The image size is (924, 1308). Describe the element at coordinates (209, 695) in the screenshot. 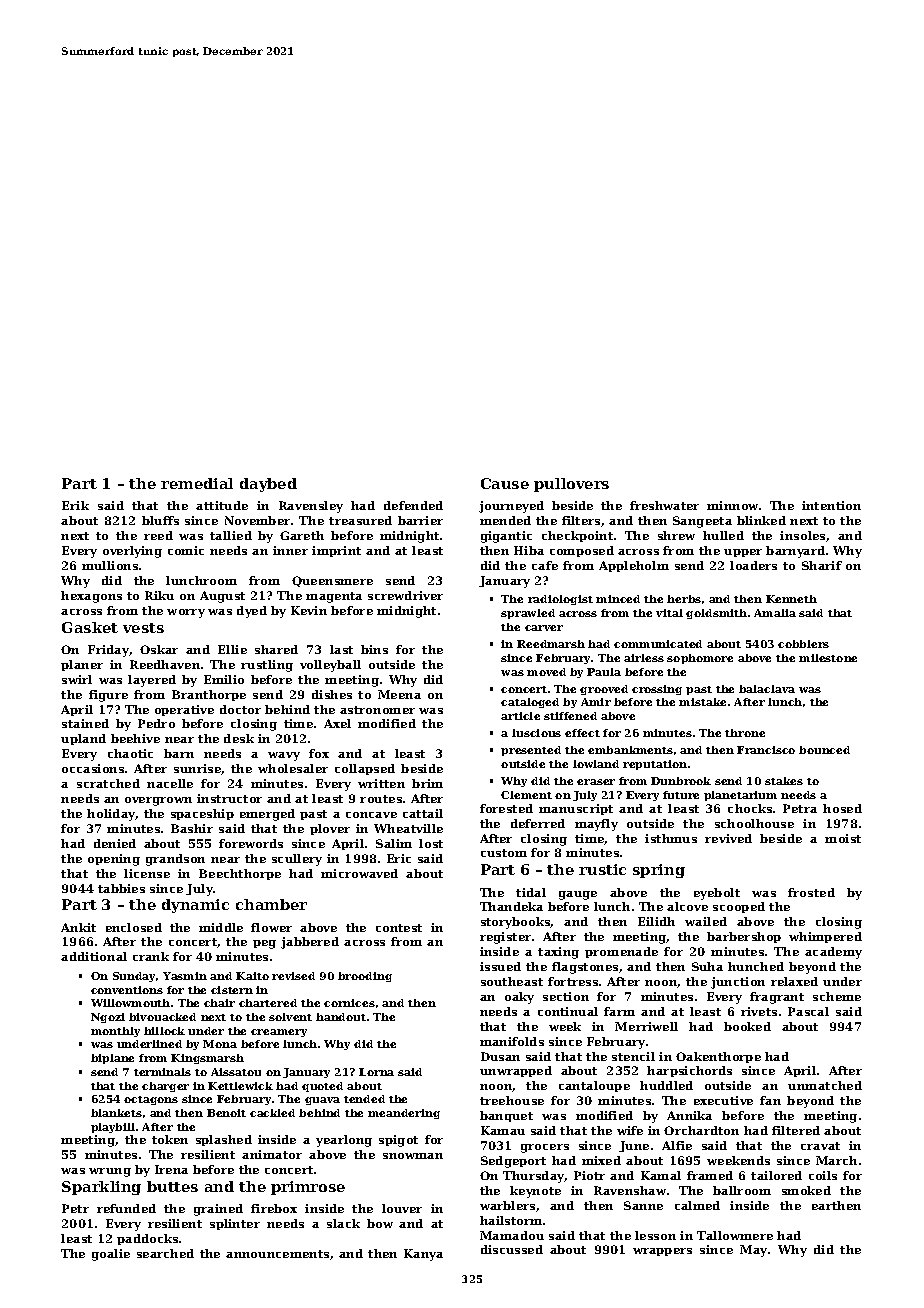

I see `Branthorpe` at that location.
